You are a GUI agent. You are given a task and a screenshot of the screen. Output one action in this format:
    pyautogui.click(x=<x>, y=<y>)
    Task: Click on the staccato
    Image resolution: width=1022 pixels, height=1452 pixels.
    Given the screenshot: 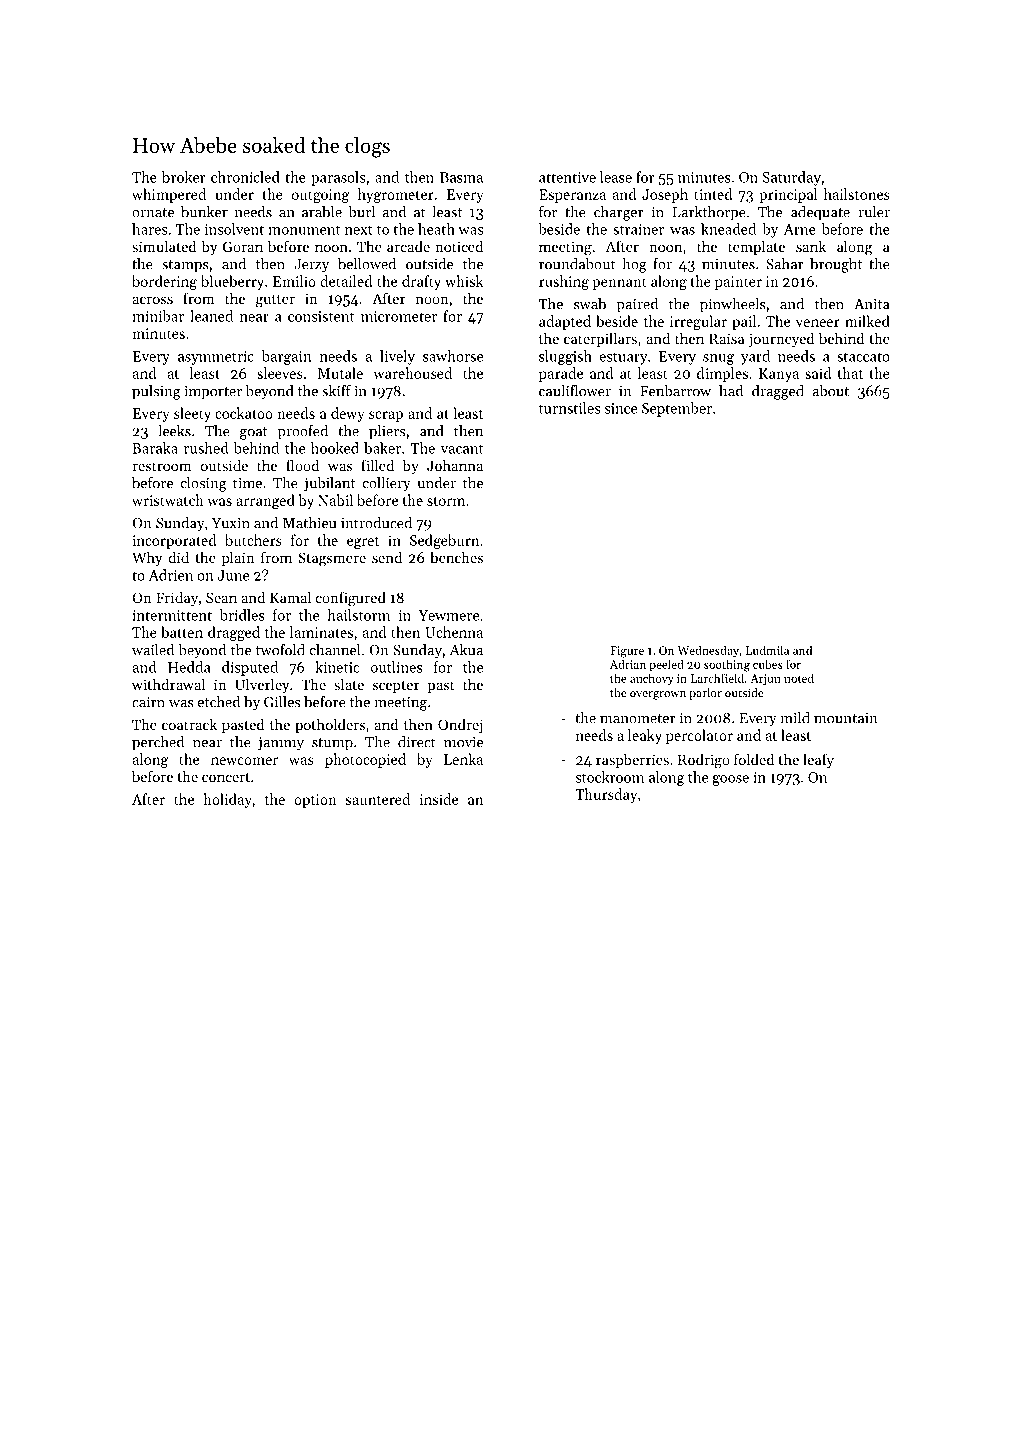 What is the action you would take?
    pyautogui.click(x=863, y=357)
